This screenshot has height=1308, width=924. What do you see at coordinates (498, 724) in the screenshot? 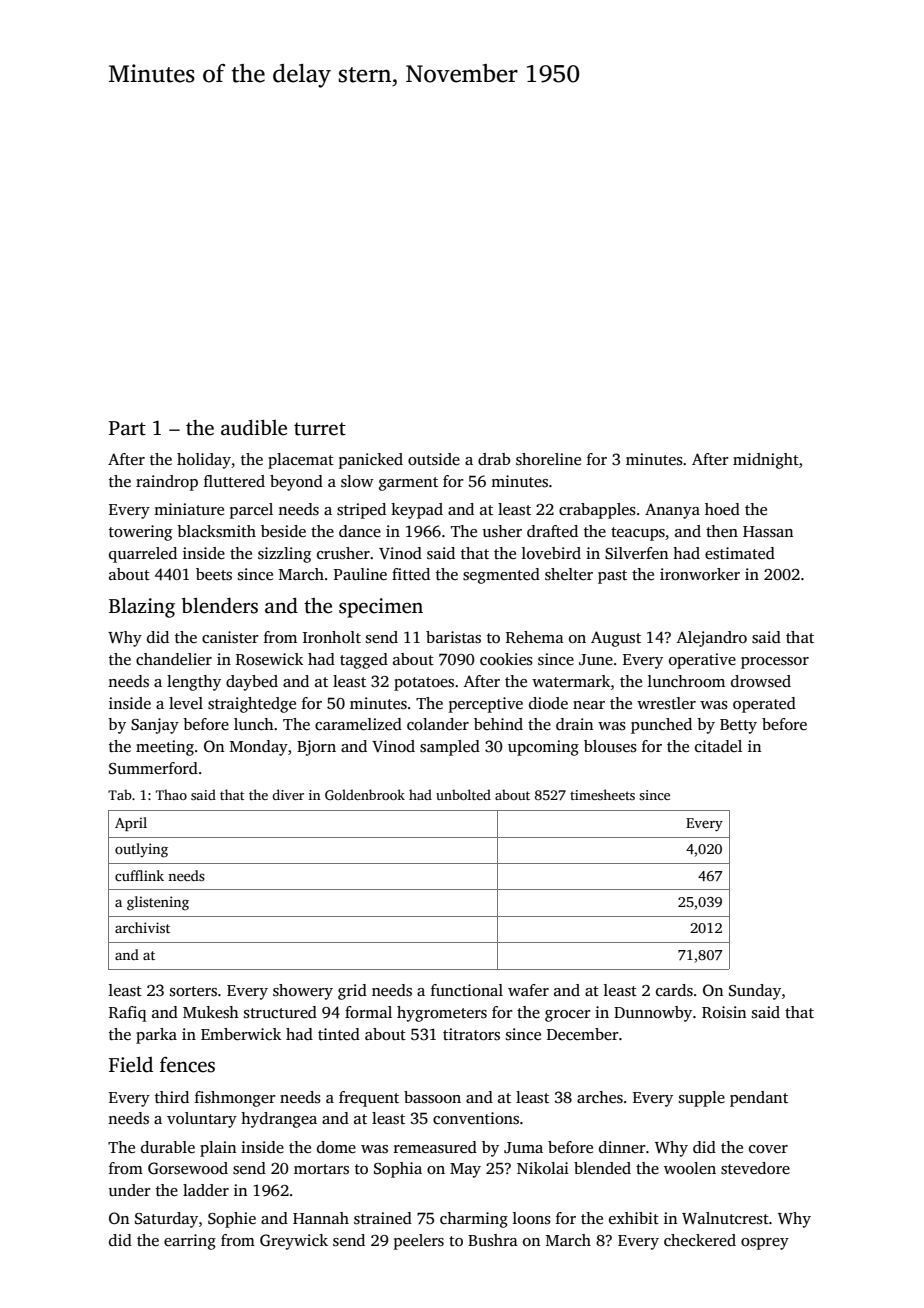
I see `behind` at bounding box center [498, 724].
